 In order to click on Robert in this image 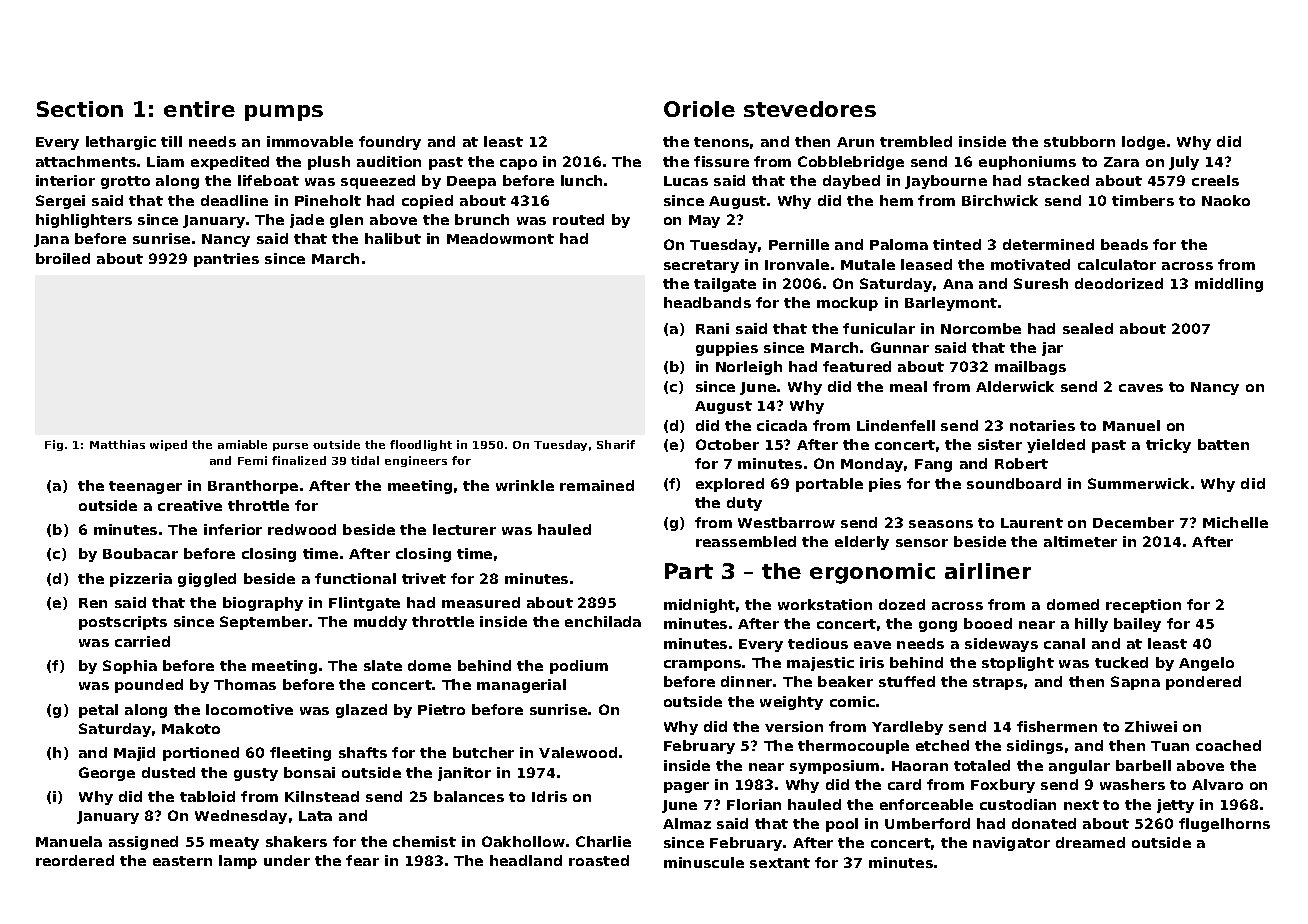, I will do `click(1021, 463)`.
